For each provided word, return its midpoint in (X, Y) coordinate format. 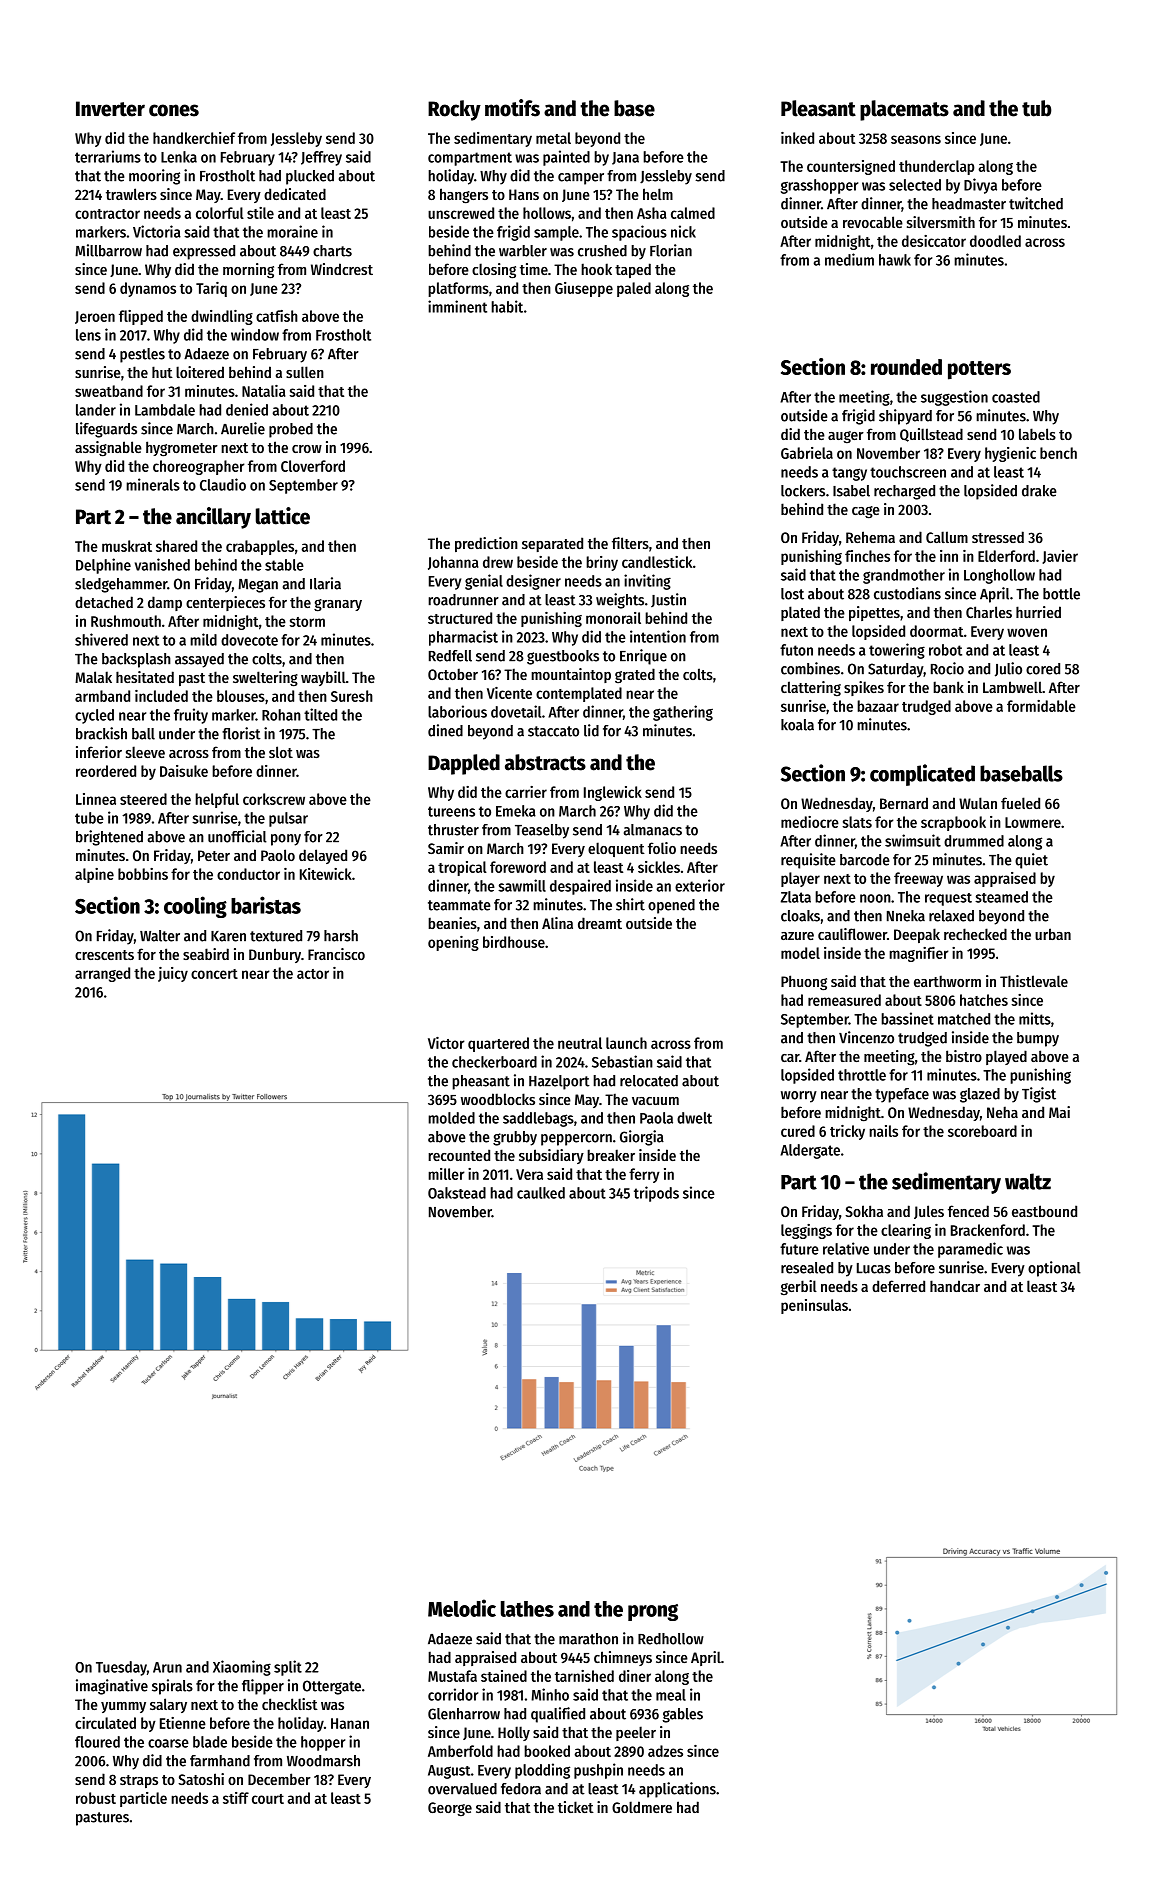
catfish (277, 316)
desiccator (934, 241)
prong (653, 1612)
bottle (1061, 594)
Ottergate (332, 1687)
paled (634, 289)
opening (453, 943)
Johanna (453, 563)
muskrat (127, 546)
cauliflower (852, 934)
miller (446, 1174)
